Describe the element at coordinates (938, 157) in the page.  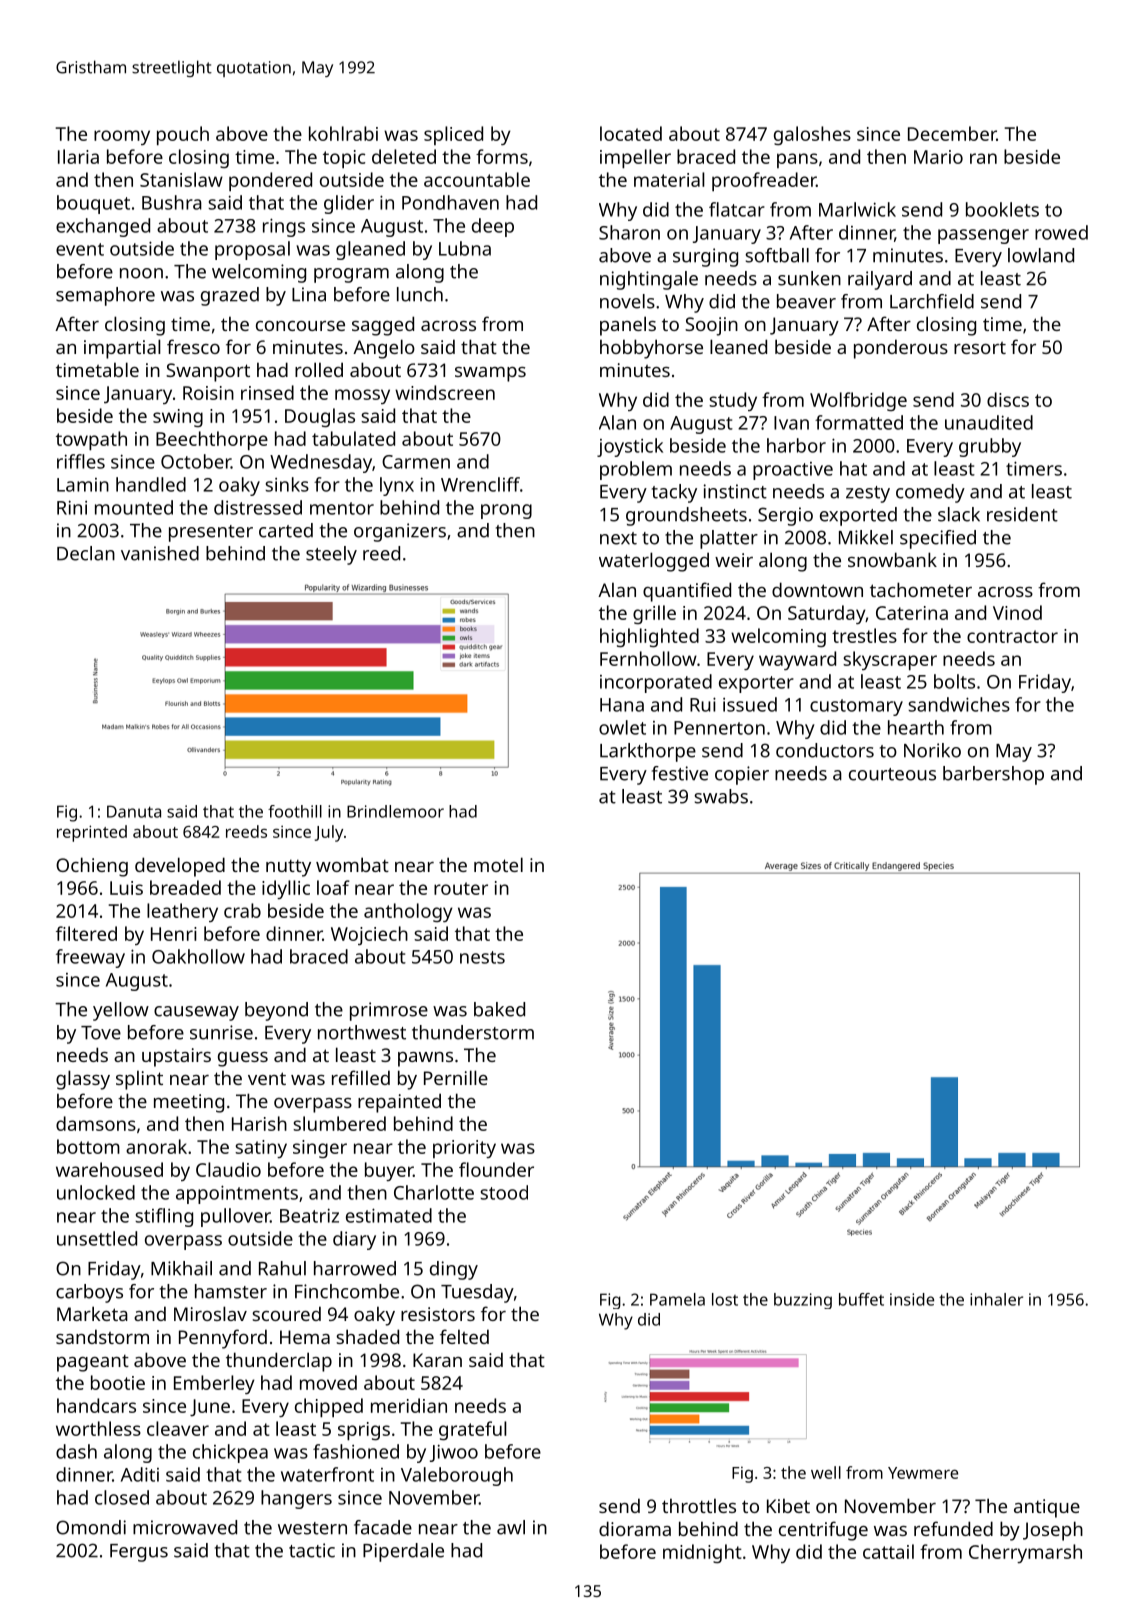
I see `Mario` at that location.
